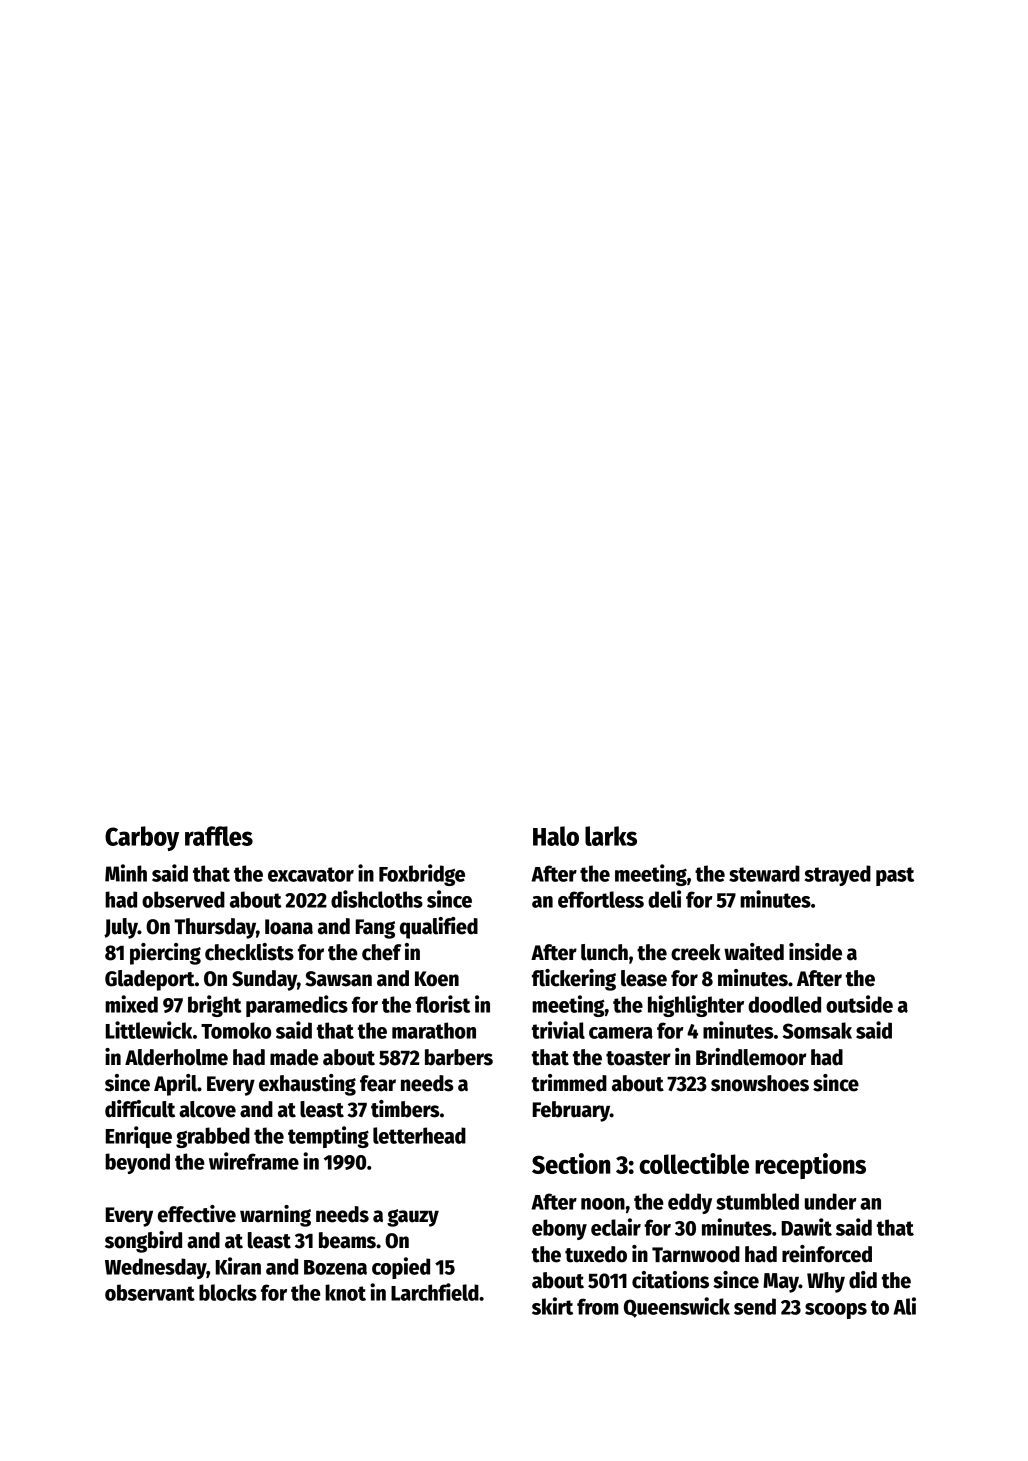  What do you see at coordinates (219, 836) in the screenshot?
I see `raffles` at bounding box center [219, 836].
